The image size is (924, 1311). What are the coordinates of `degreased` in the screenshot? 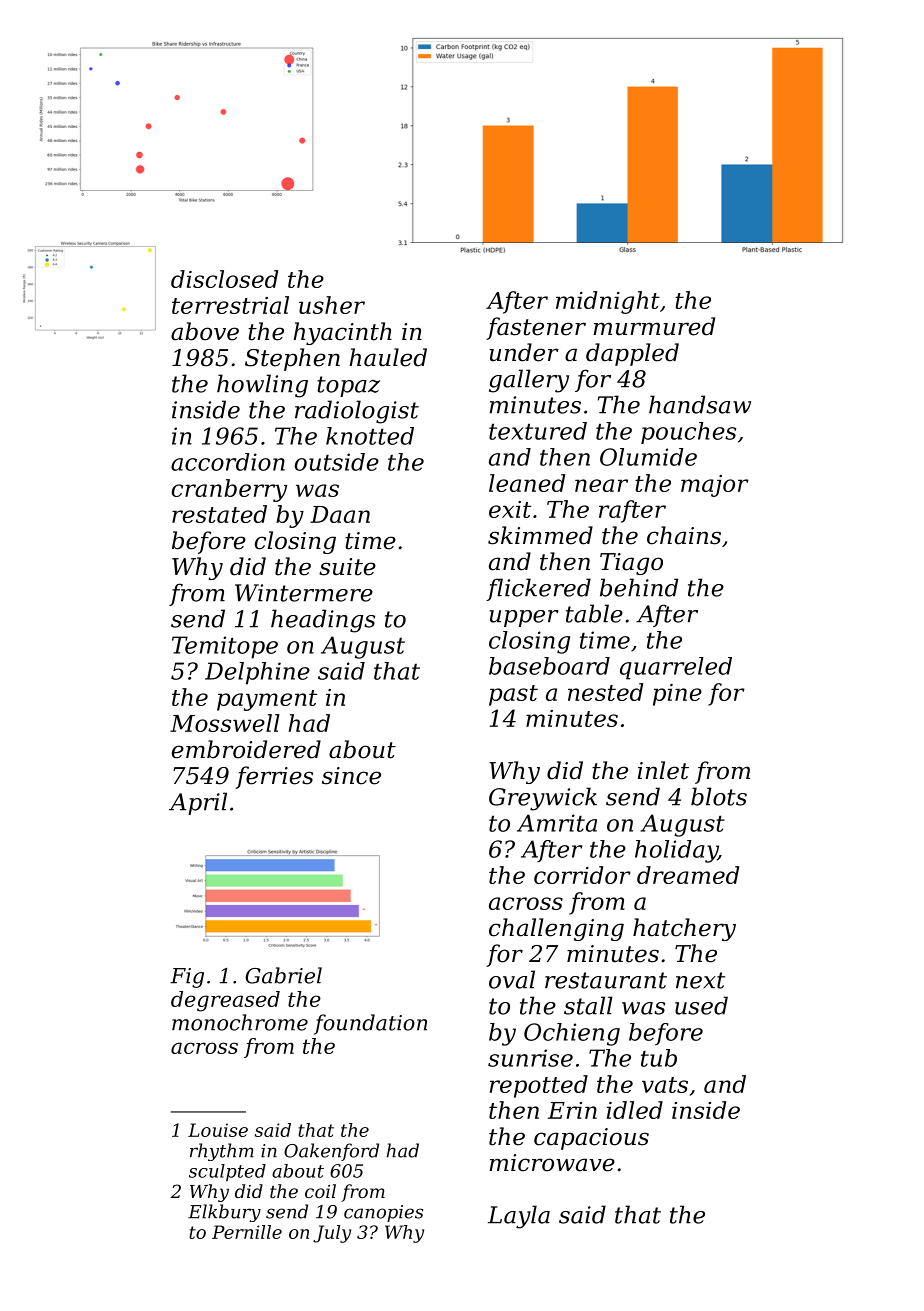 It's located at (225, 1001).
